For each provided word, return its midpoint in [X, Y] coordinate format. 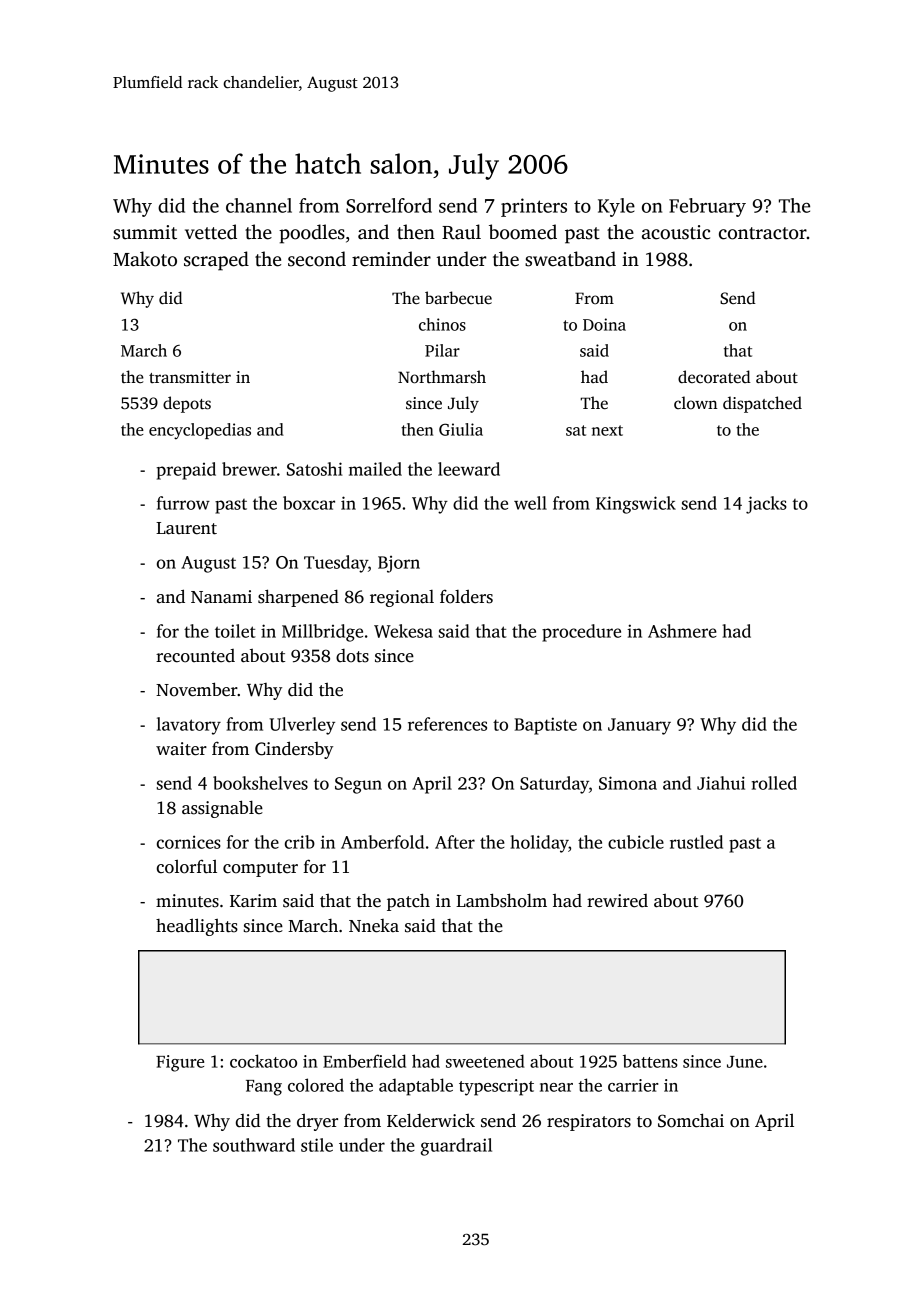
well [530, 503]
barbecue [458, 297]
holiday [539, 844]
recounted [195, 656]
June [745, 1062]
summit [145, 232]
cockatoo [263, 1061]
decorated [714, 376]
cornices [189, 842]
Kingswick [636, 505]
